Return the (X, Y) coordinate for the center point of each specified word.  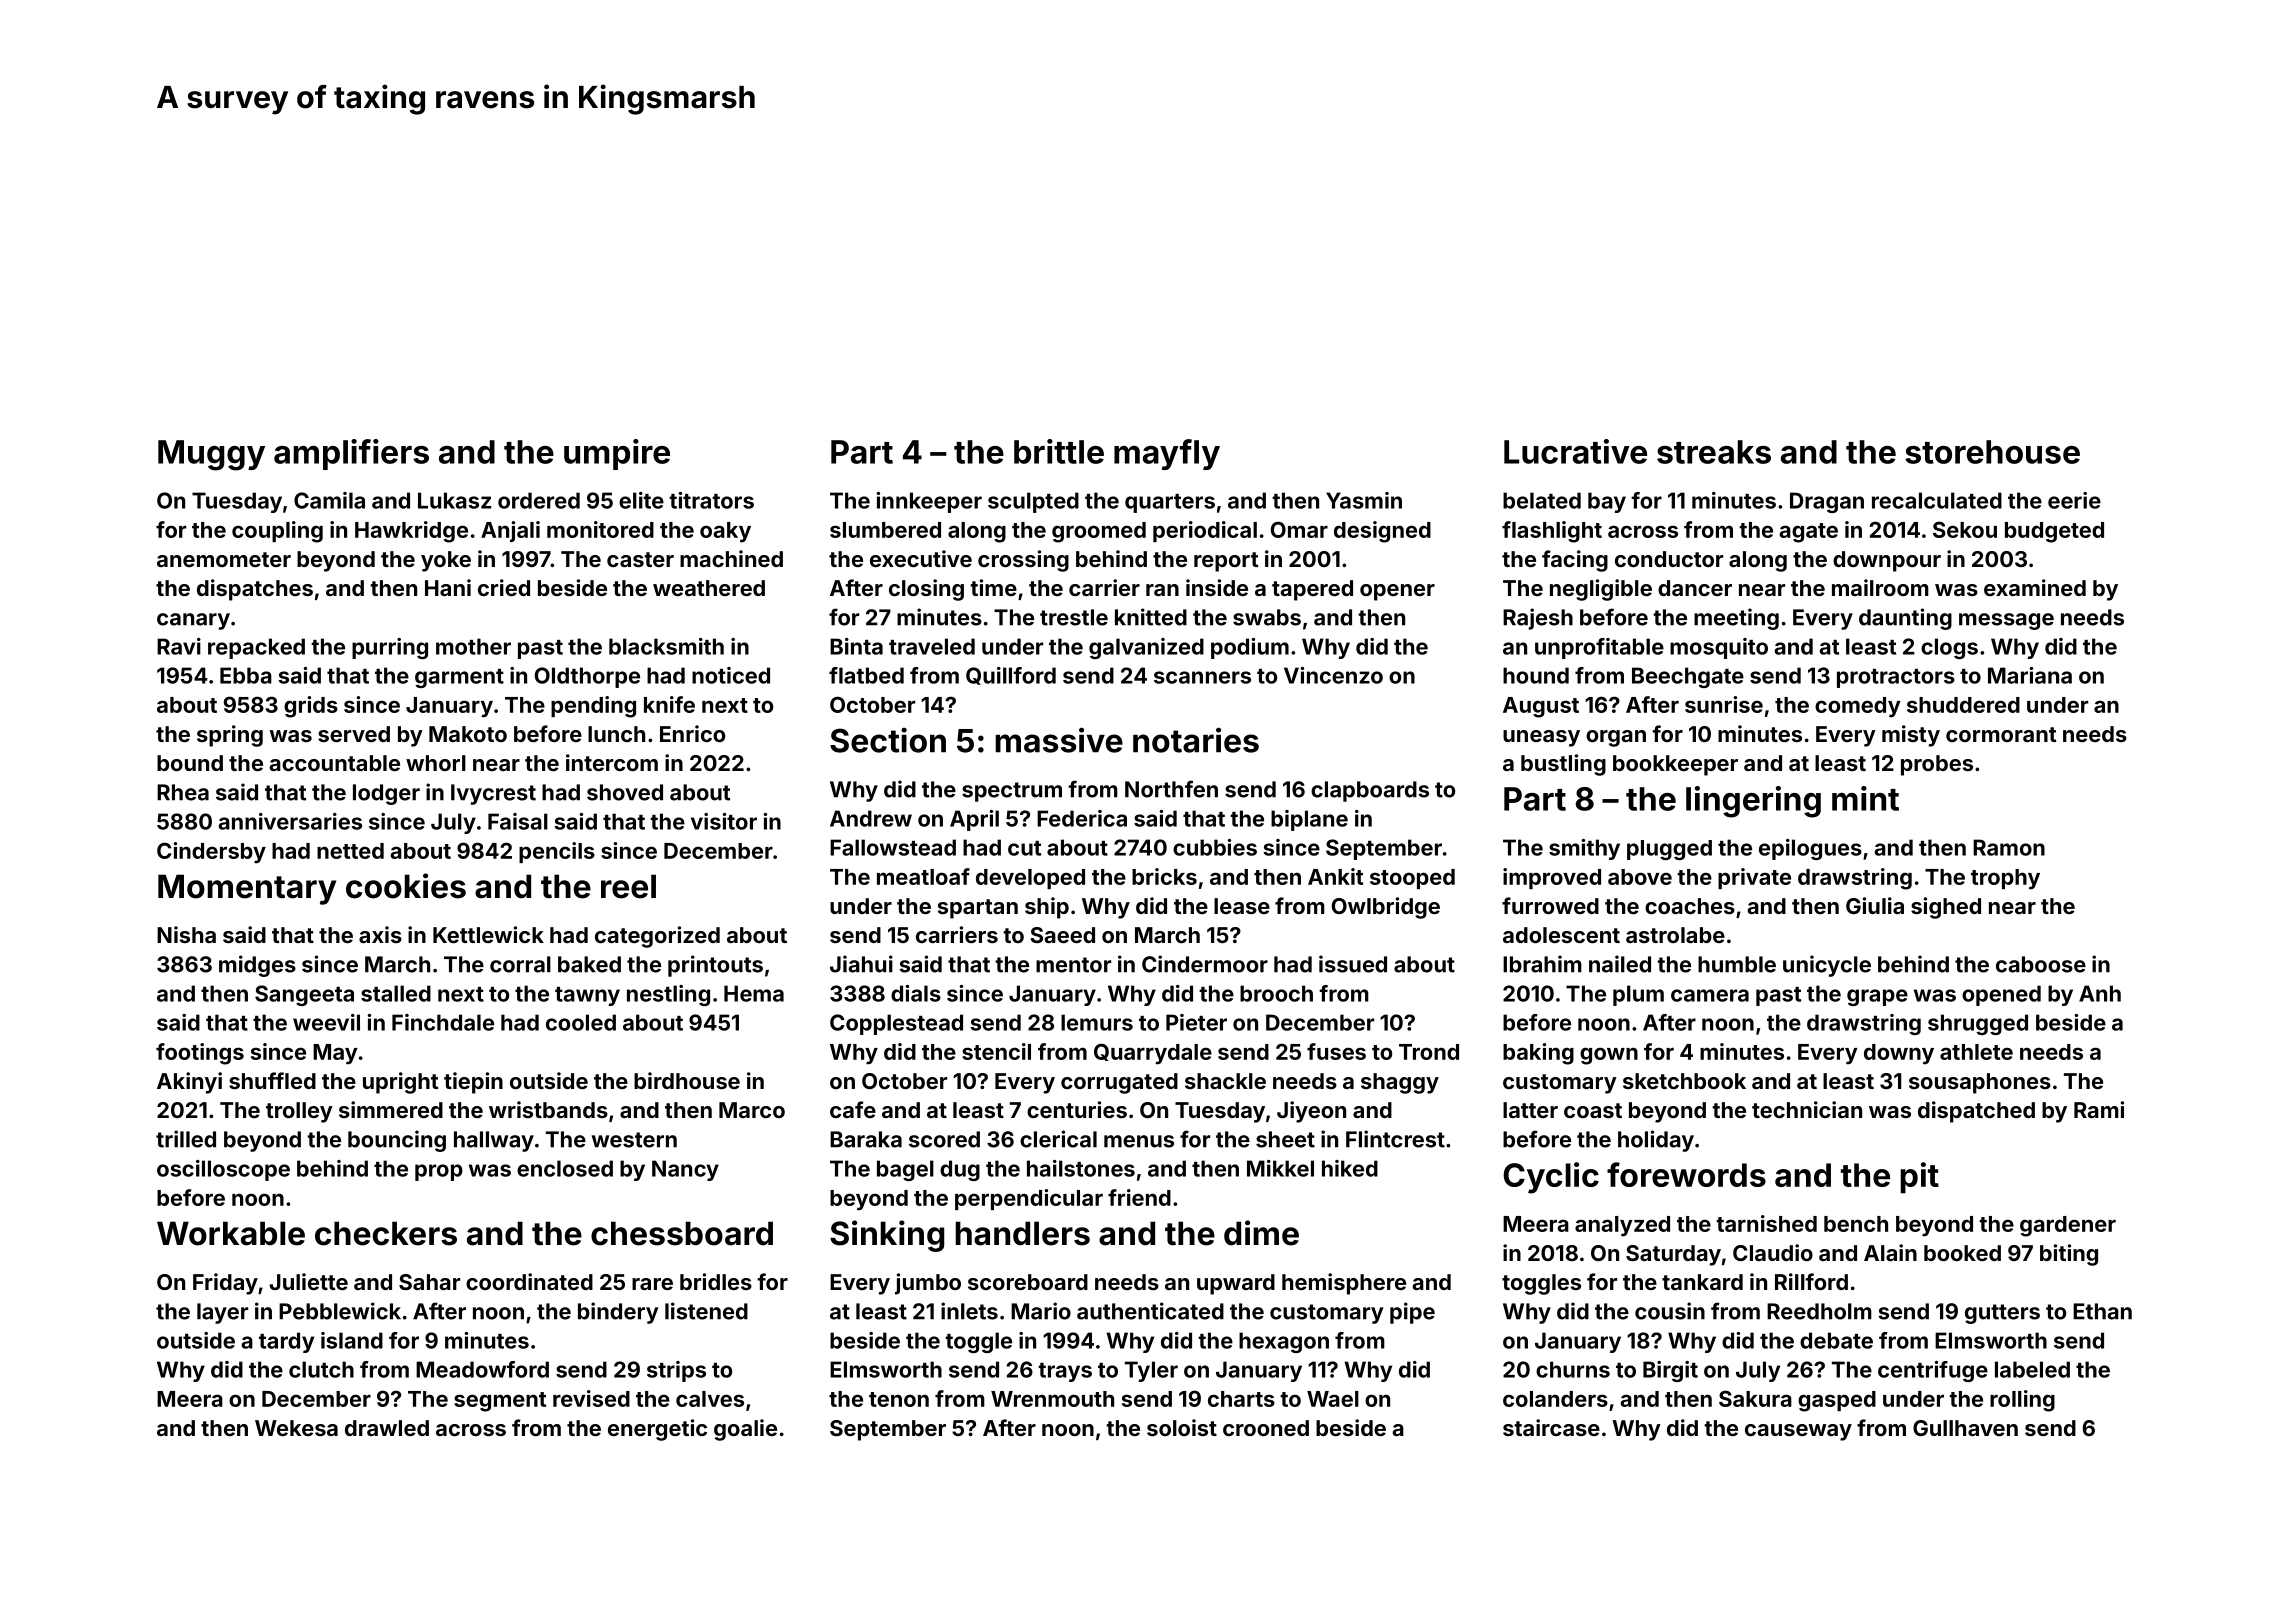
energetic (657, 1430)
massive (1059, 740)
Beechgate (1688, 677)
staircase (1551, 1427)
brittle (1059, 451)
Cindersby (211, 853)
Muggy (211, 455)
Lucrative (1575, 451)
